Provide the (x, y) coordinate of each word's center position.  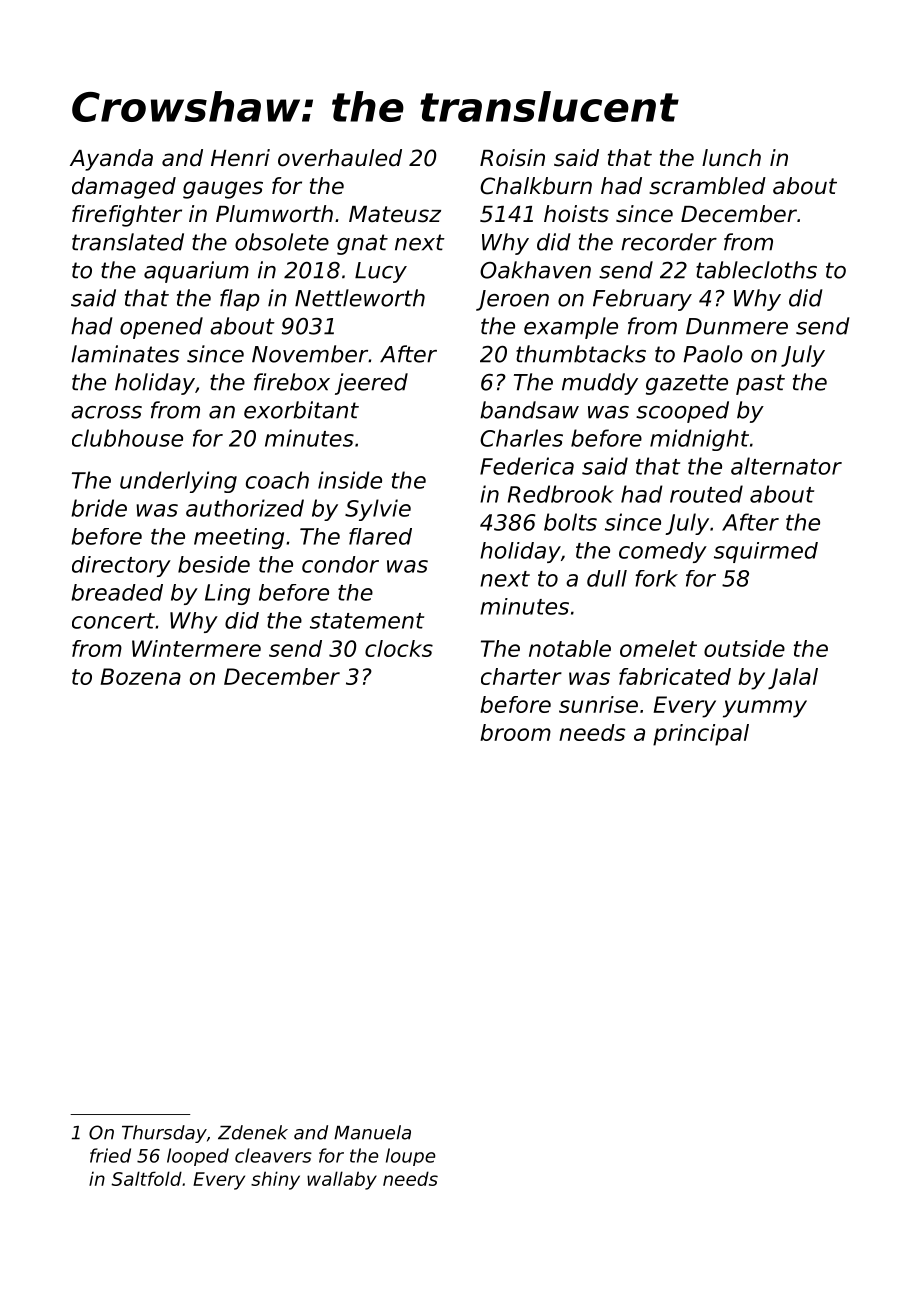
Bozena (140, 676)
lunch (731, 158)
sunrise (598, 704)
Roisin (512, 158)
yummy (765, 709)
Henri (240, 158)
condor (340, 564)
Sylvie (378, 510)
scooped (682, 412)
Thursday (164, 1134)
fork (656, 578)
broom (515, 732)
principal (701, 735)
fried (110, 1155)
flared (380, 536)
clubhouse (127, 438)
